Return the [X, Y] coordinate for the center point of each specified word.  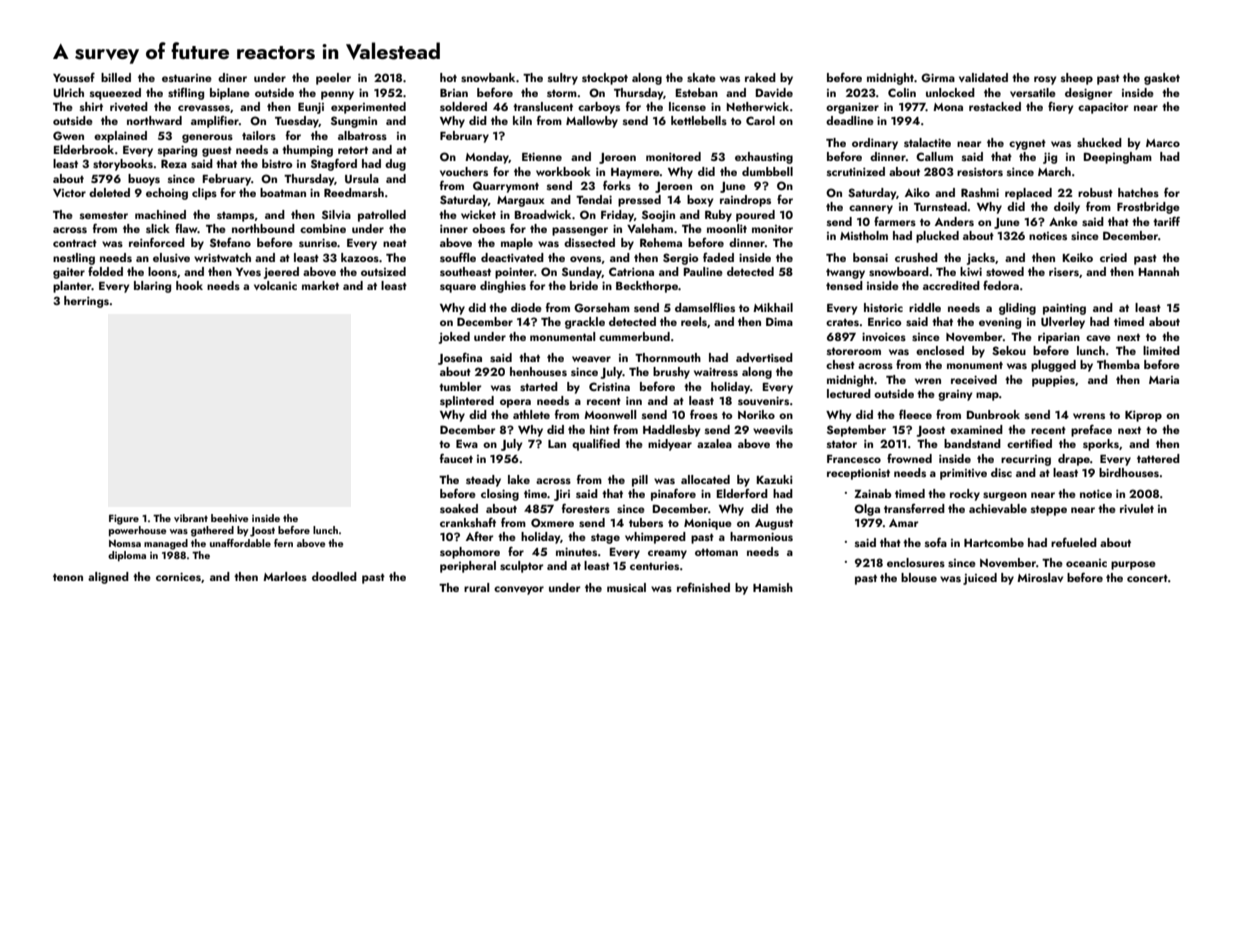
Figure [124, 519]
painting [1064, 309]
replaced [1028, 194]
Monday [487, 158]
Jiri [562, 495]
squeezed [115, 94]
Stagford [334, 164]
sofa [936, 542]
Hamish [773, 587]
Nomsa [125, 543]
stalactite [927, 142]
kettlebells [699, 120]
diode [526, 307]
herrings [86, 302]
